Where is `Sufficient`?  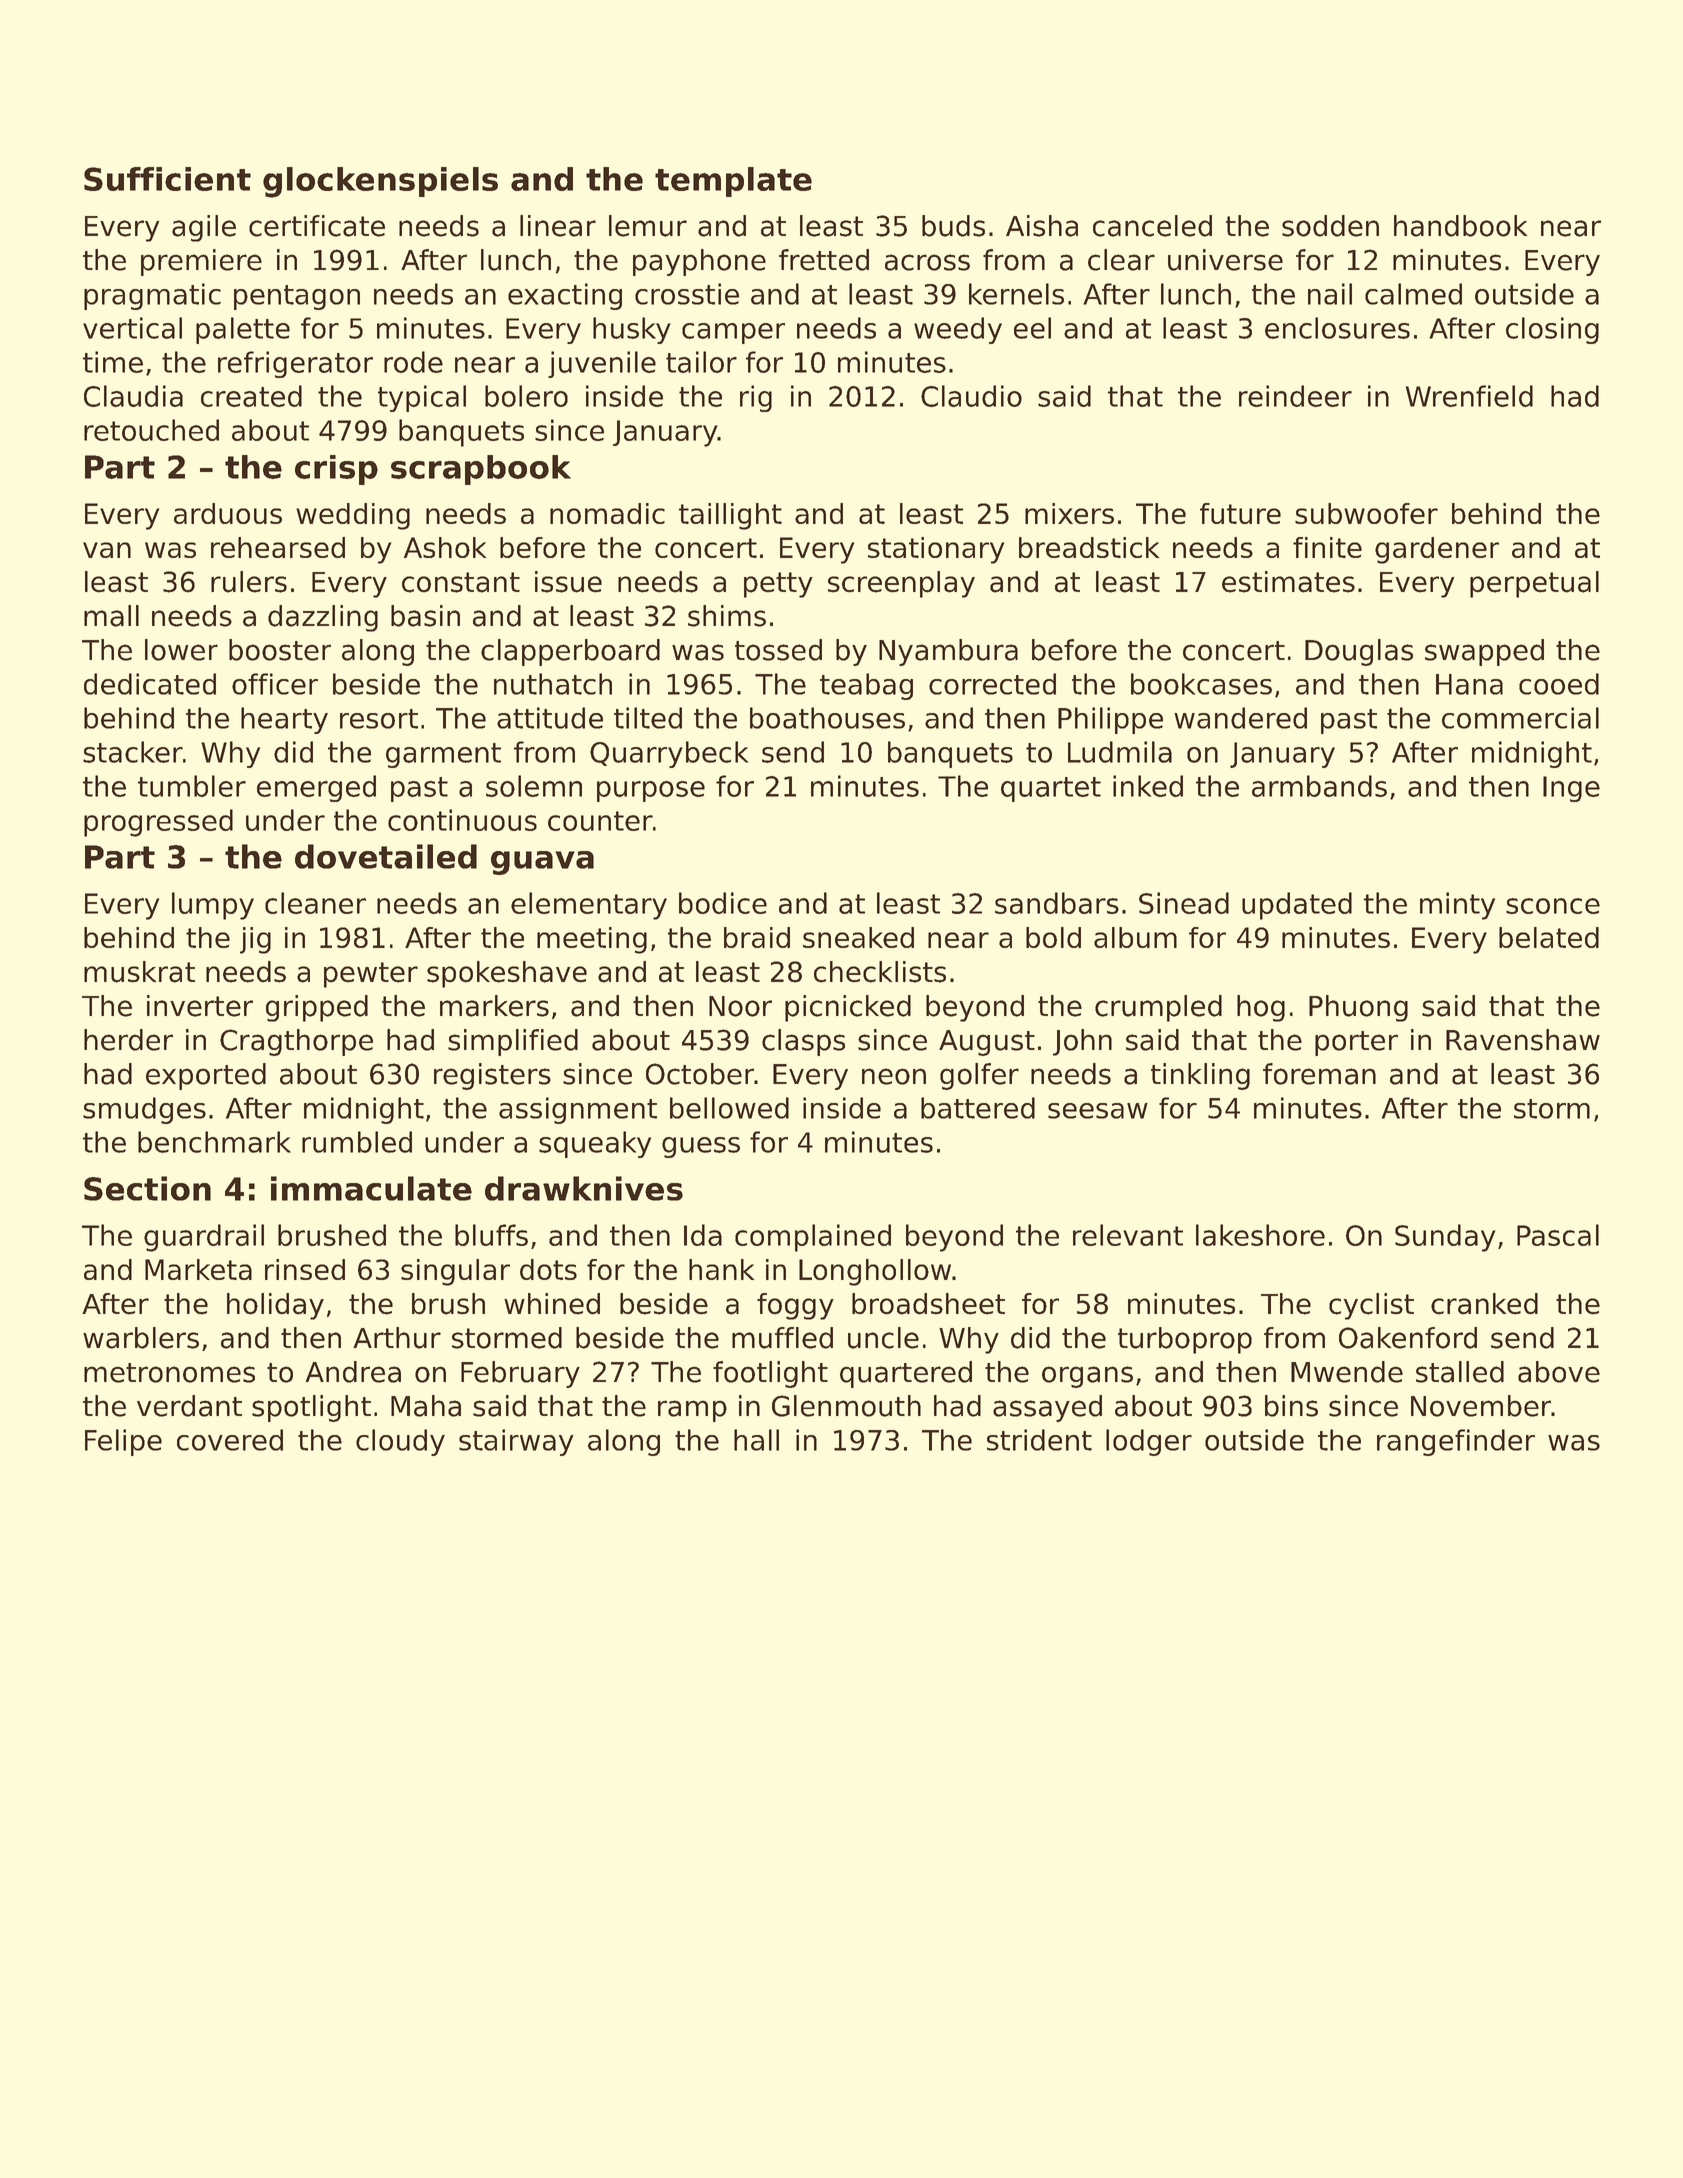 Sufficient is located at coordinates (167, 179).
